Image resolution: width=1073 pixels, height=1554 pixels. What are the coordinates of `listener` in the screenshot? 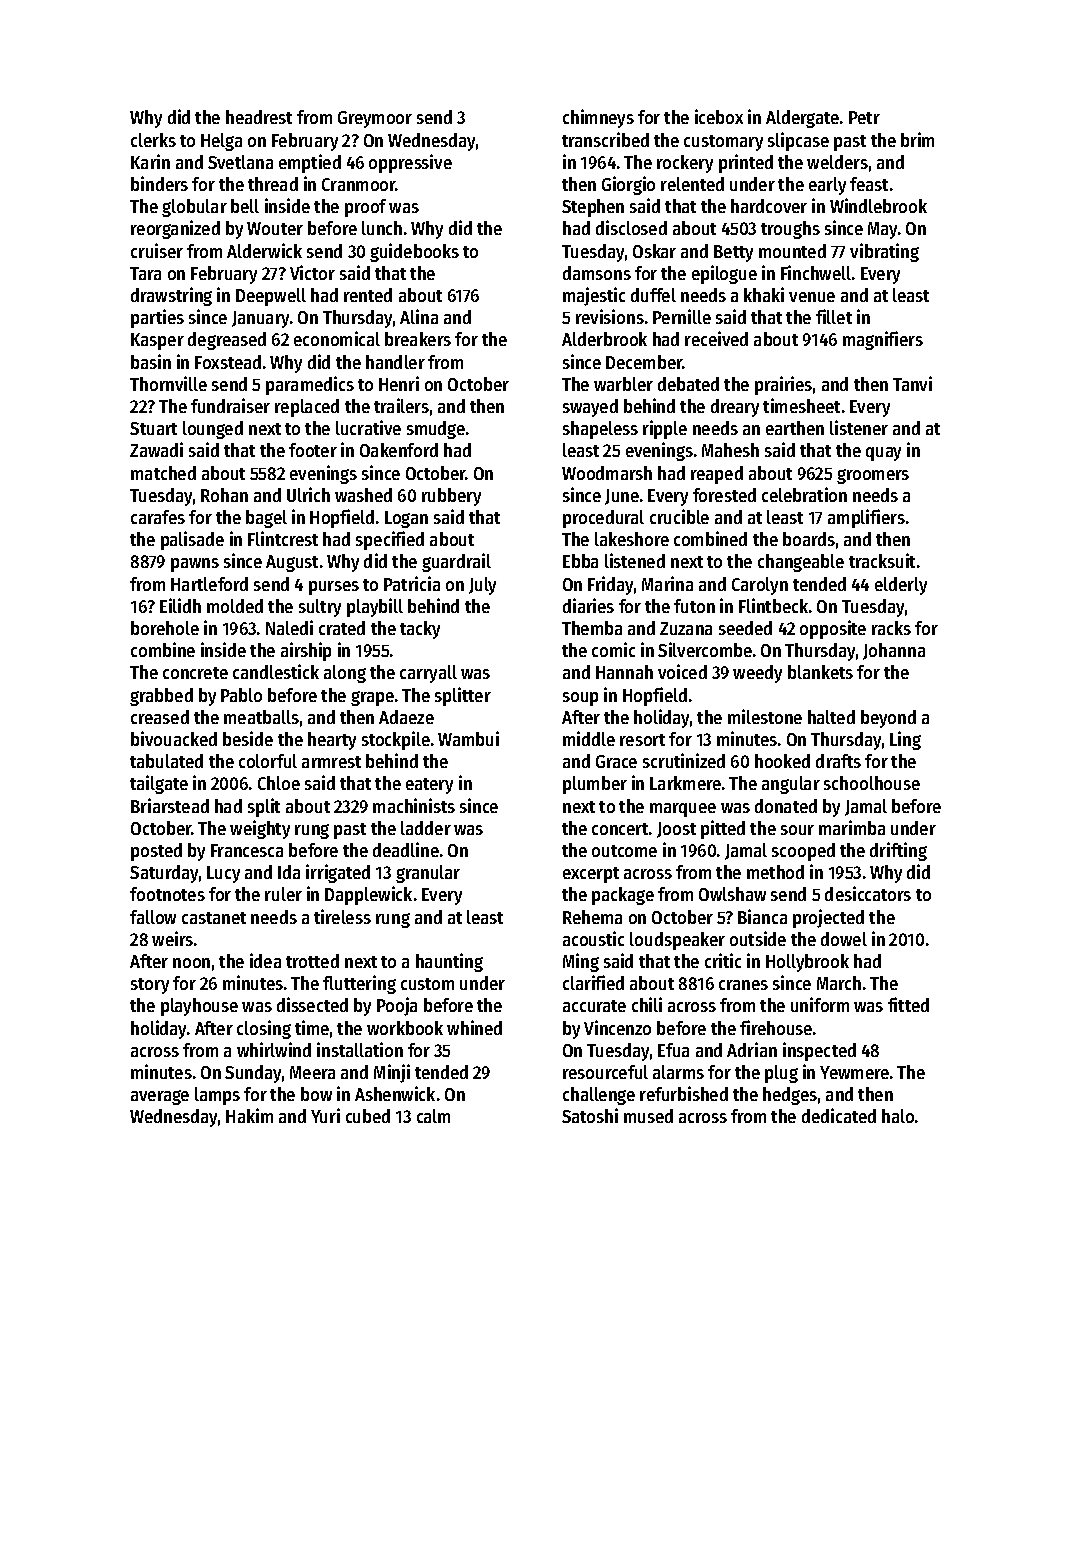 It's located at (859, 427).
